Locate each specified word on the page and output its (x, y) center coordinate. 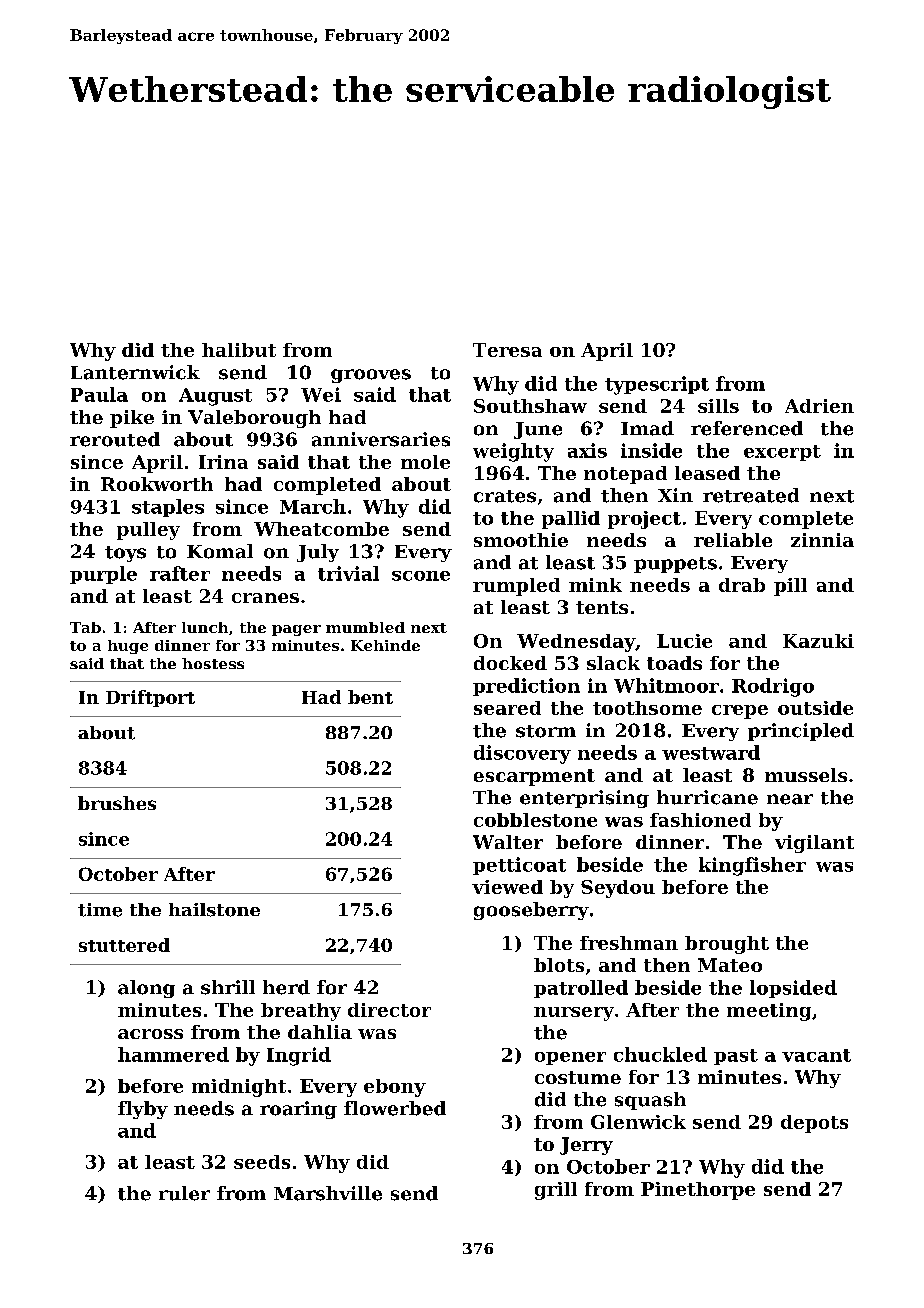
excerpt (782, 453)
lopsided (793, 989)
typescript (657, 385)
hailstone (214, 910)
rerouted (115, 439)
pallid (571, 520)
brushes (117, 803)
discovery (522, 754)
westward (711, 752)
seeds (262, 1162)
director (389, 1010)
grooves (371, 376)
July (318, 553)
